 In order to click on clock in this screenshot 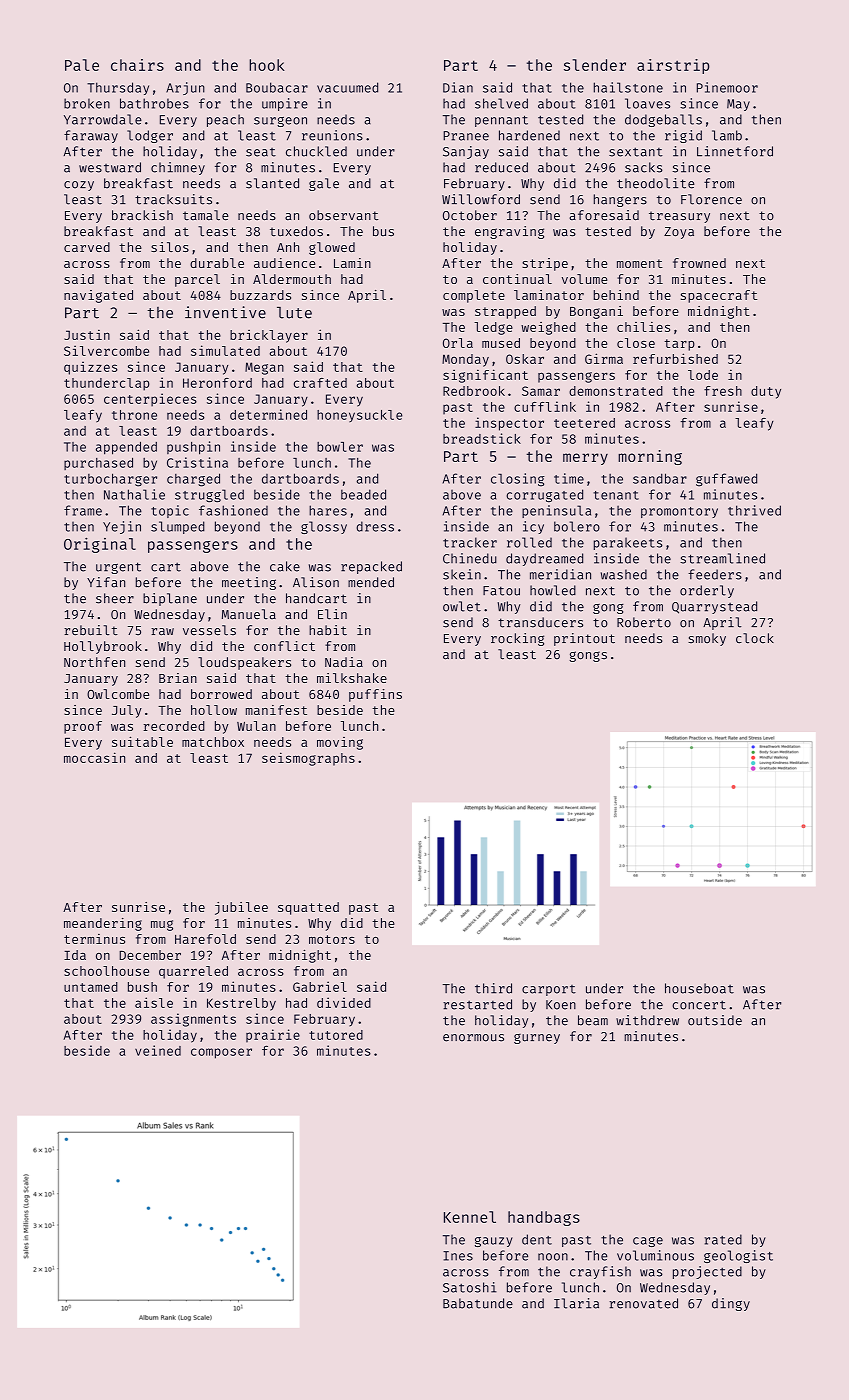, I will do `click(755, 638)`.
